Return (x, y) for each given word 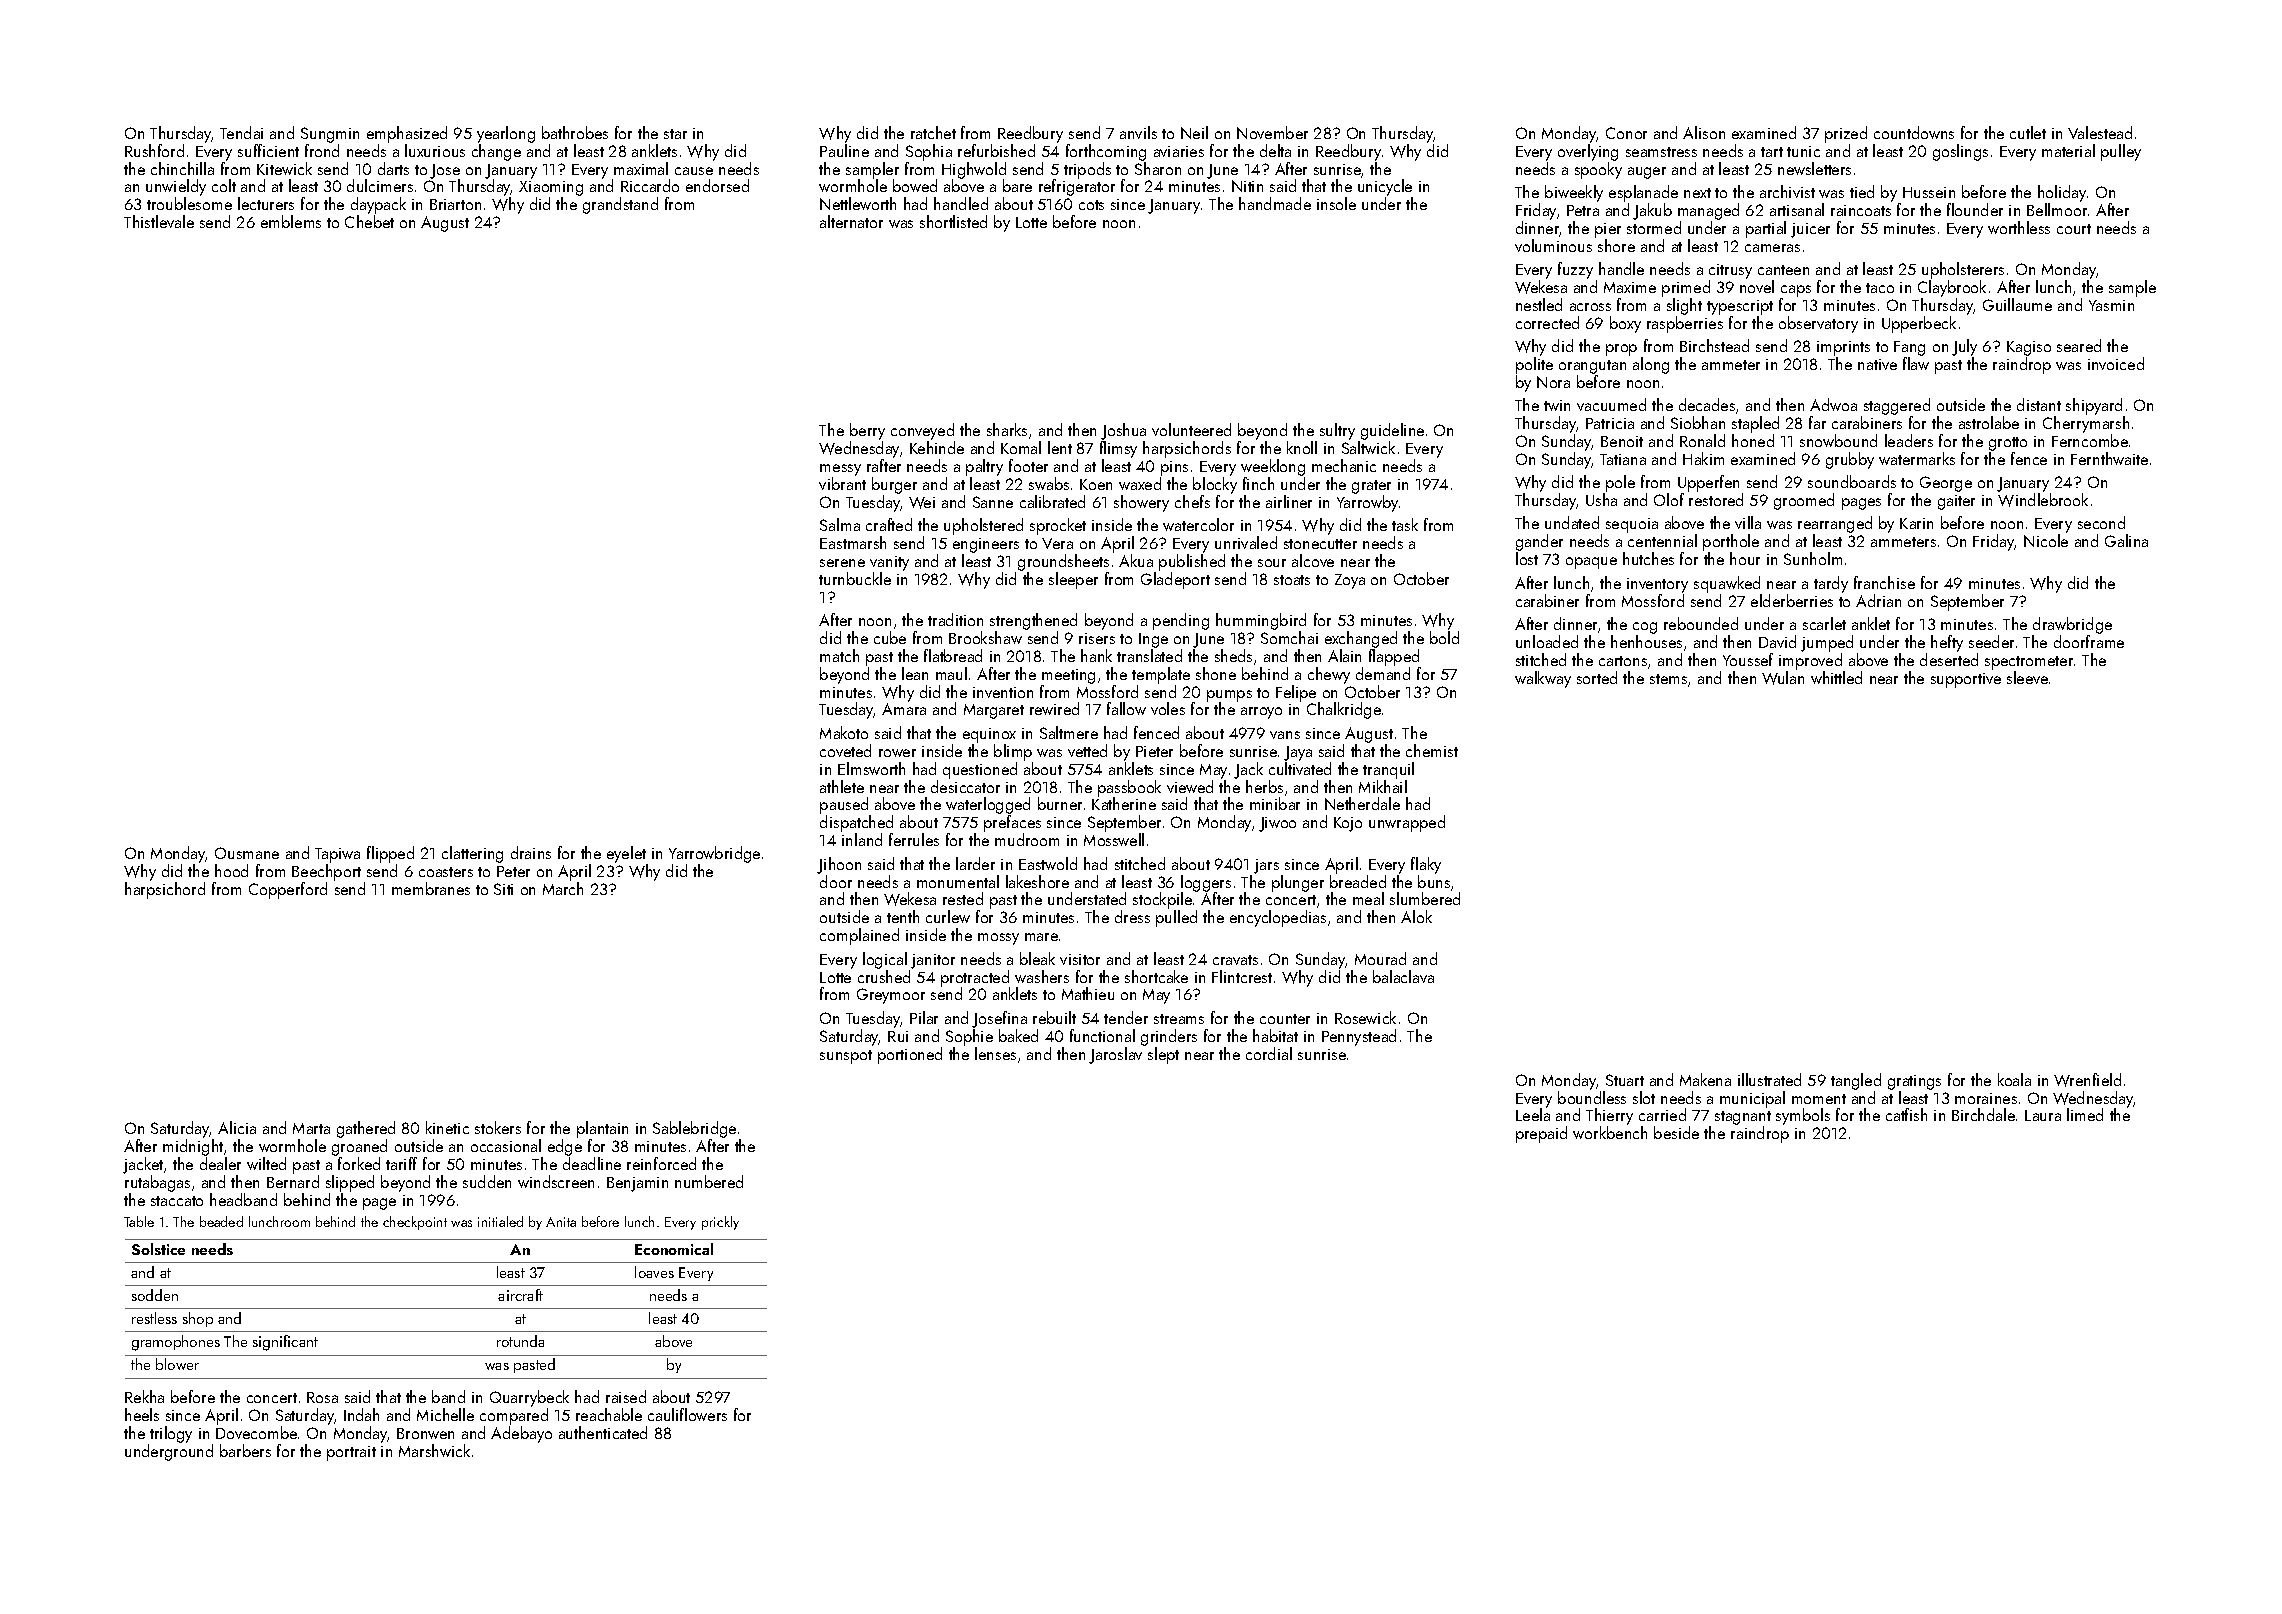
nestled (1539, 304)
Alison (1704, 132)
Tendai (241, 132)
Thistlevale (159, 221)
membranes (431, 888)
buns (1434, 881)
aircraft (520, 1295)
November (1272, 132)
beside (1676, 1132)
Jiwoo (1277, 824)
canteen (1783, 270)
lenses (995, 1053)
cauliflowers (687, 1414)
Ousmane (247, 853)
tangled (1856, 1081)
